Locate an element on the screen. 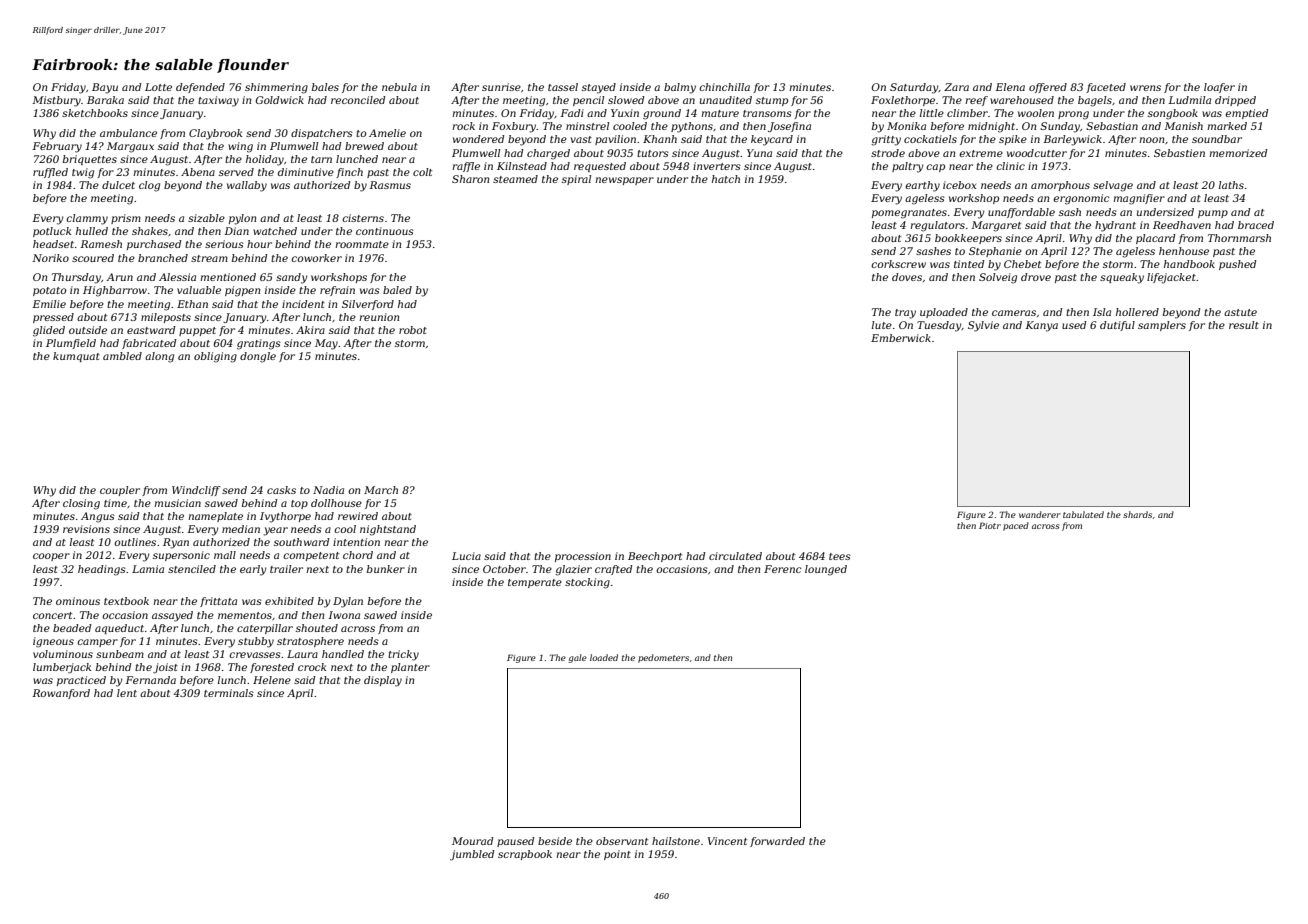 This screenshot has width=1308, height=924. scrapbook is located at coordinates (525, 855).
